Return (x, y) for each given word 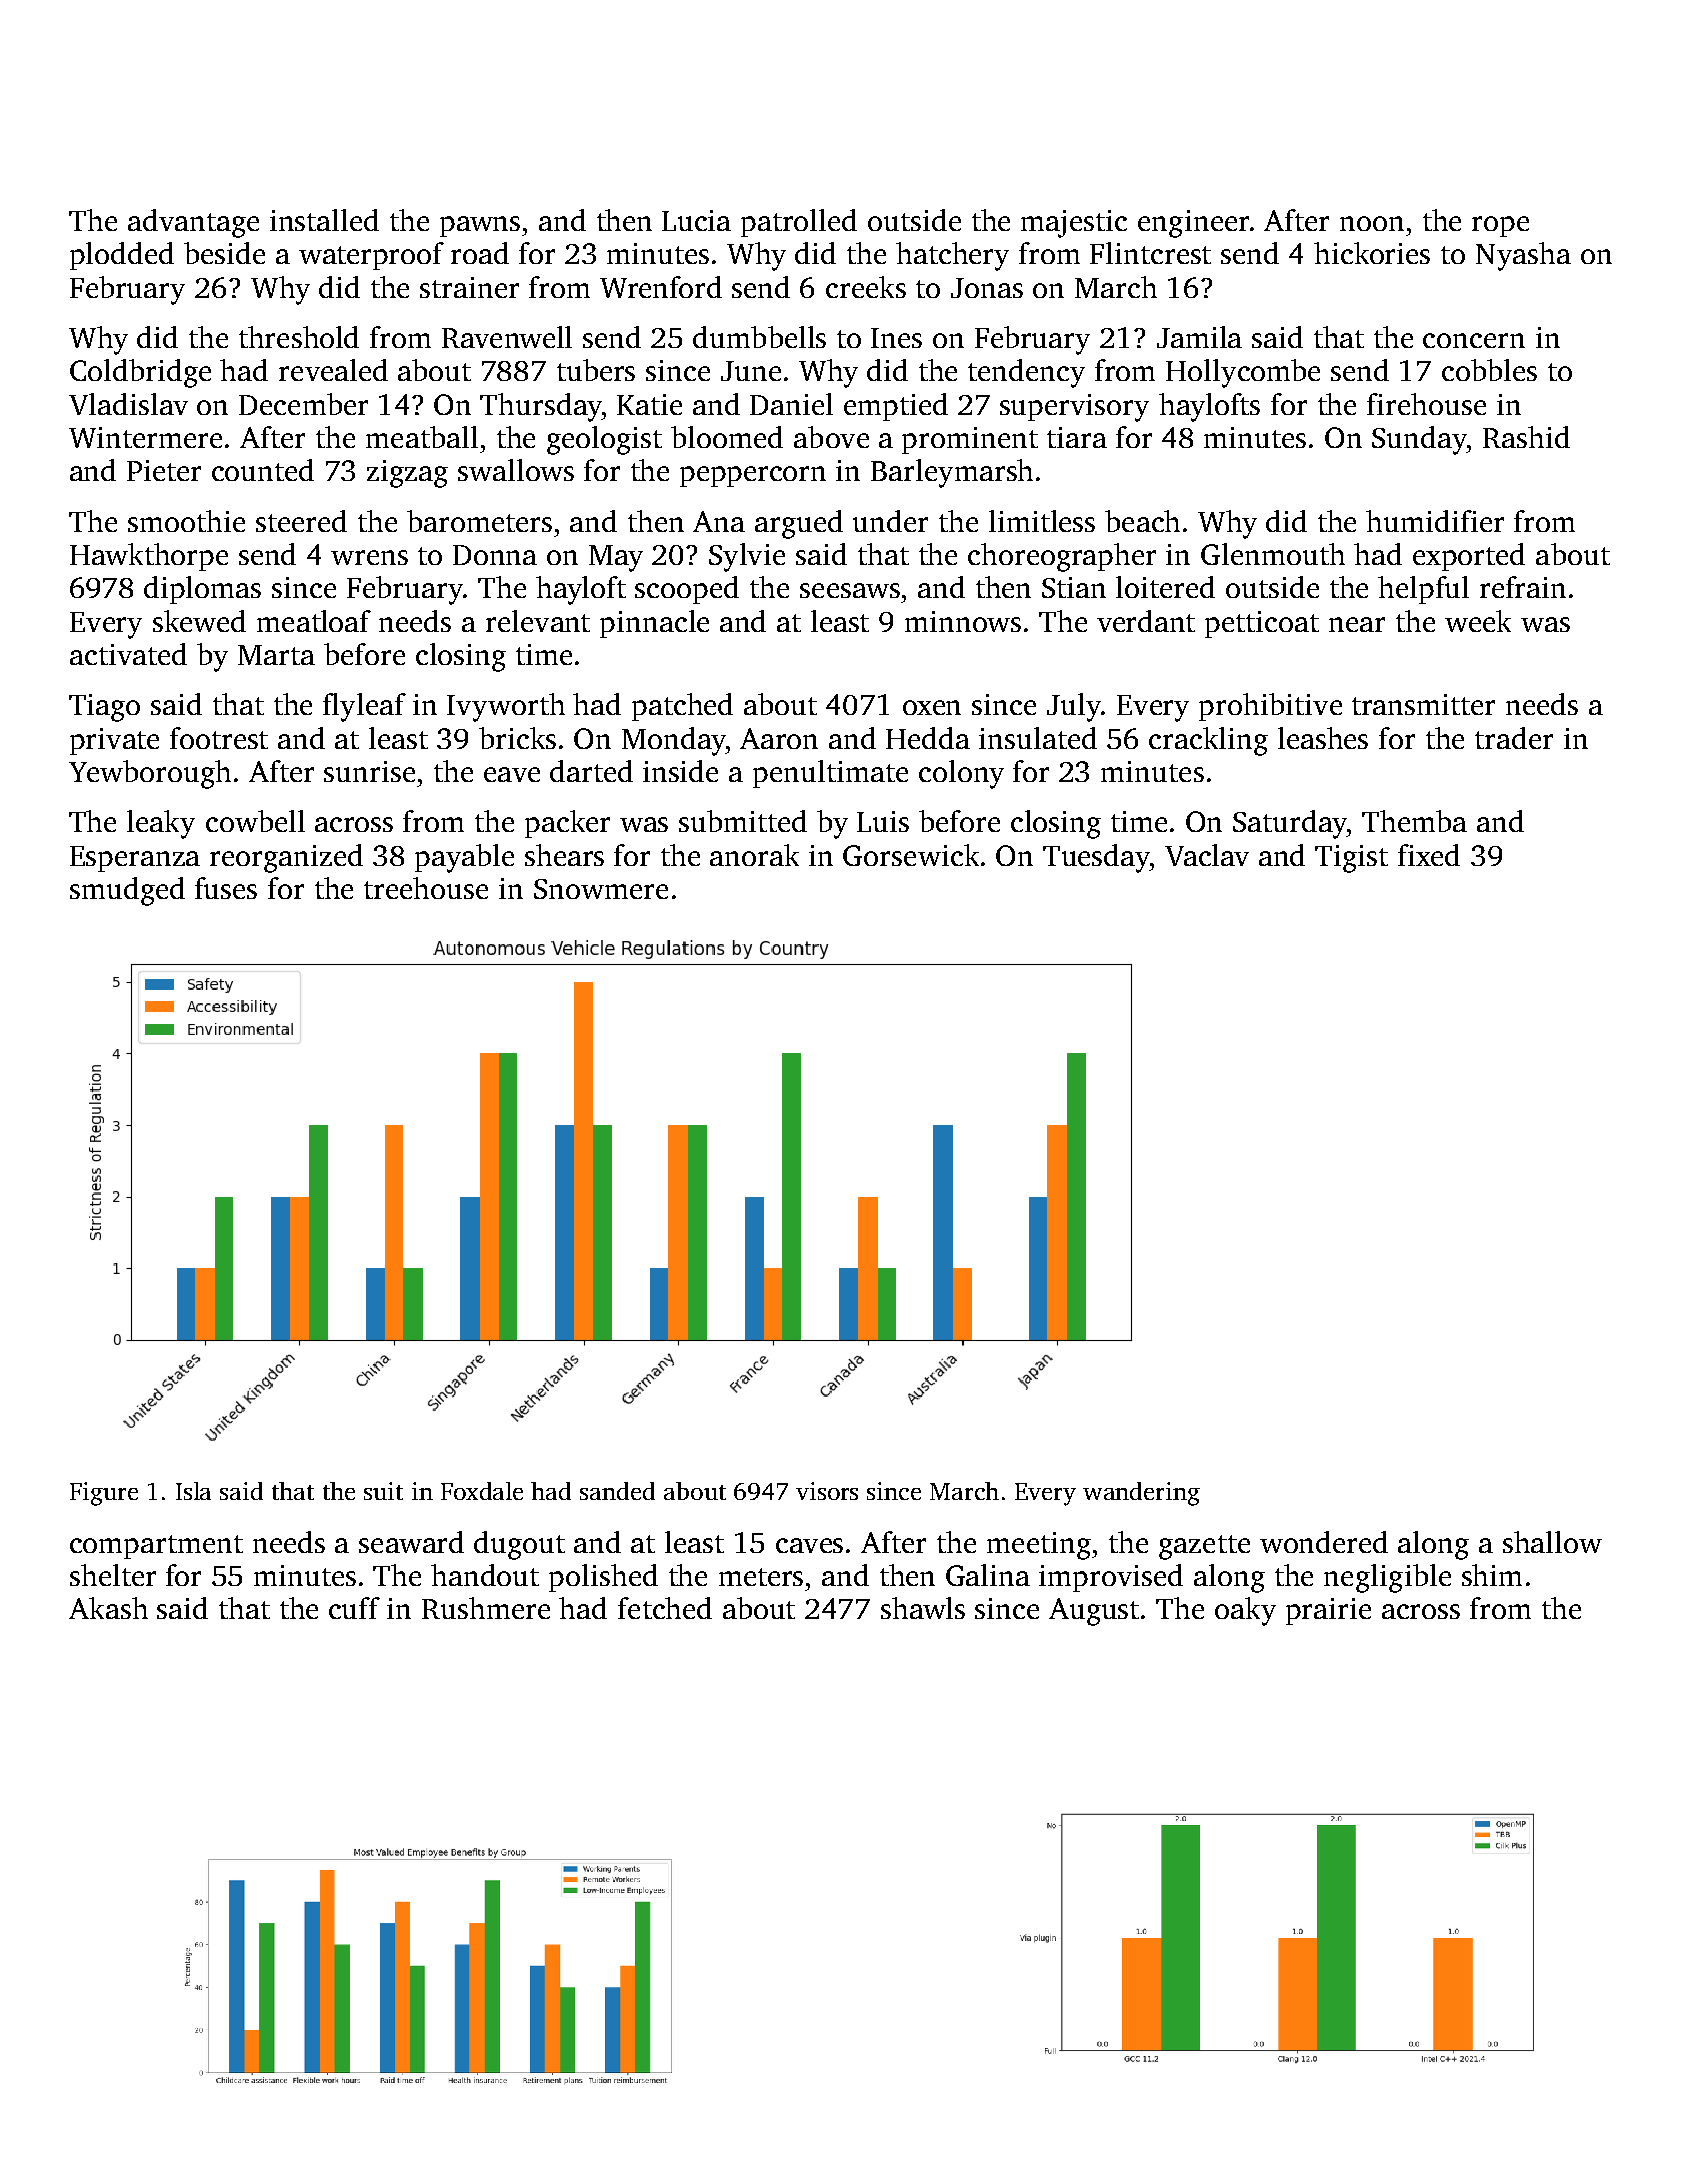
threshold (299, 337)
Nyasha (1523, 256)
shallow (1552, 1542)
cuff (354, 1608)
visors (827, 1491)
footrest (219, 738)
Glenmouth (1273, 554)
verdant (1146, 621)
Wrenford (661, 287)
